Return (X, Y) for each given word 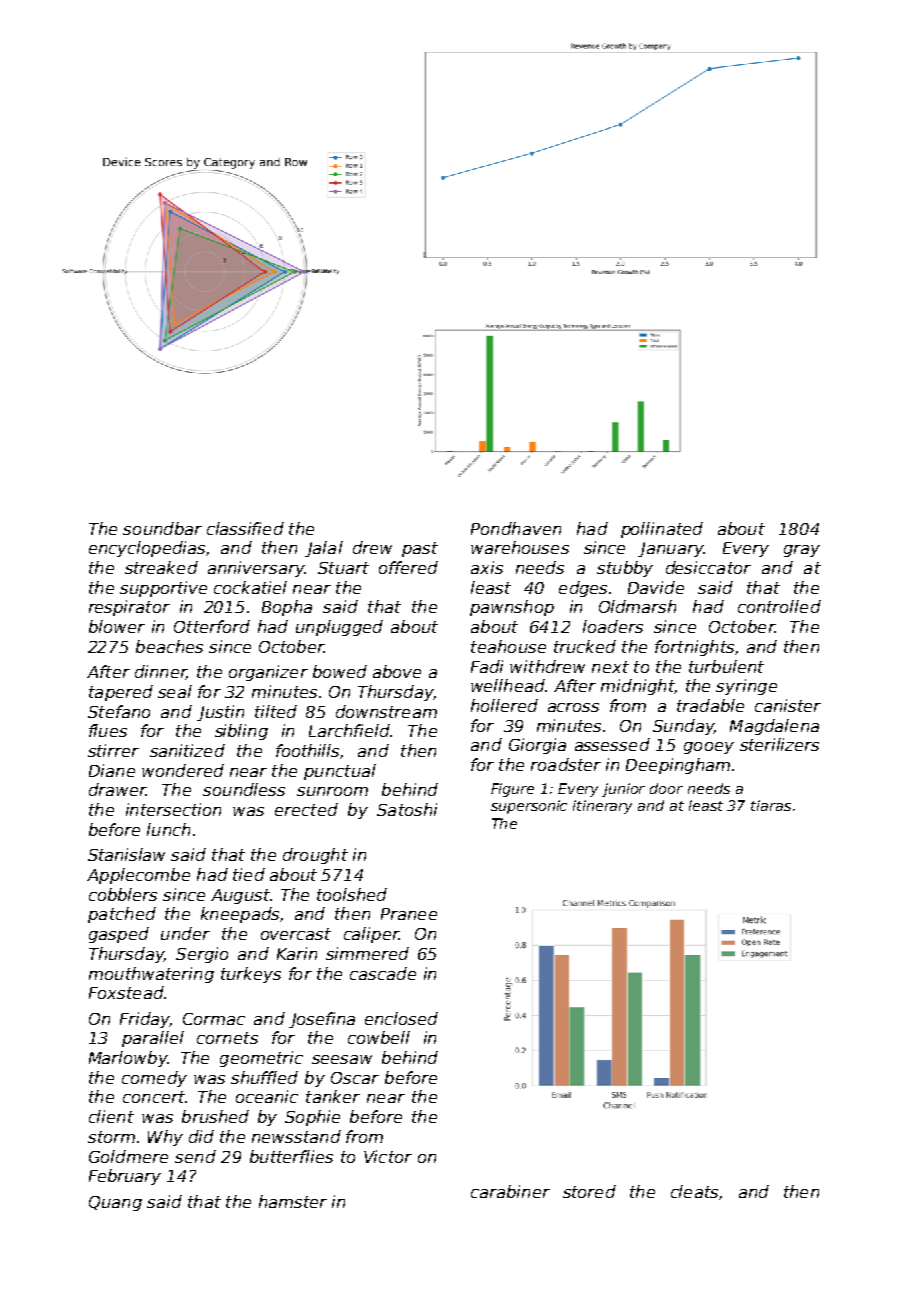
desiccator (708, 567)
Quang (115, 1203)
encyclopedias (147, 549)
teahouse (508, 646)
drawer (117, 789)
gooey (709, 748)
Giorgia (537, 746)
